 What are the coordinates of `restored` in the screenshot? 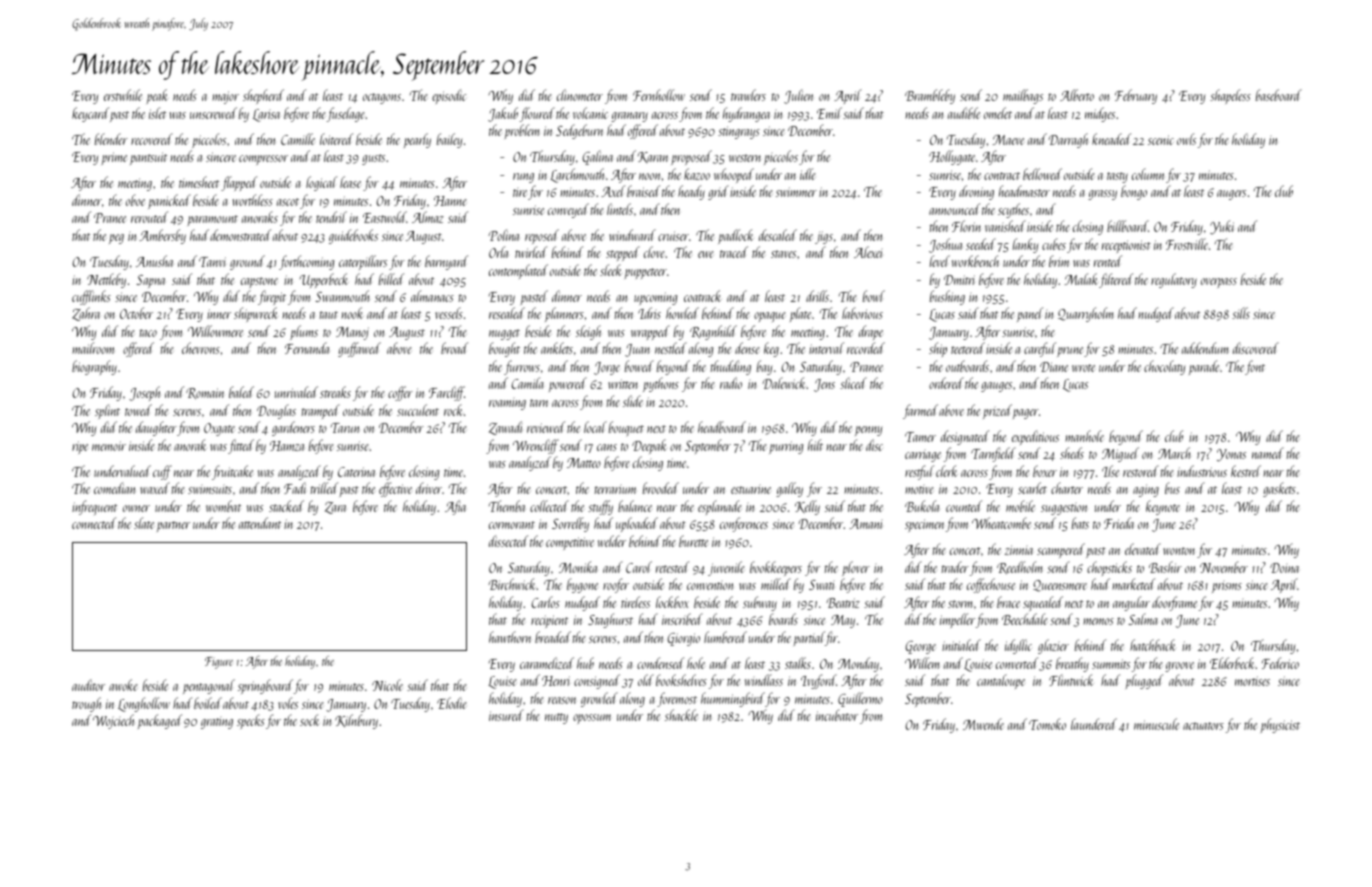 It's located at (1141, 471).
